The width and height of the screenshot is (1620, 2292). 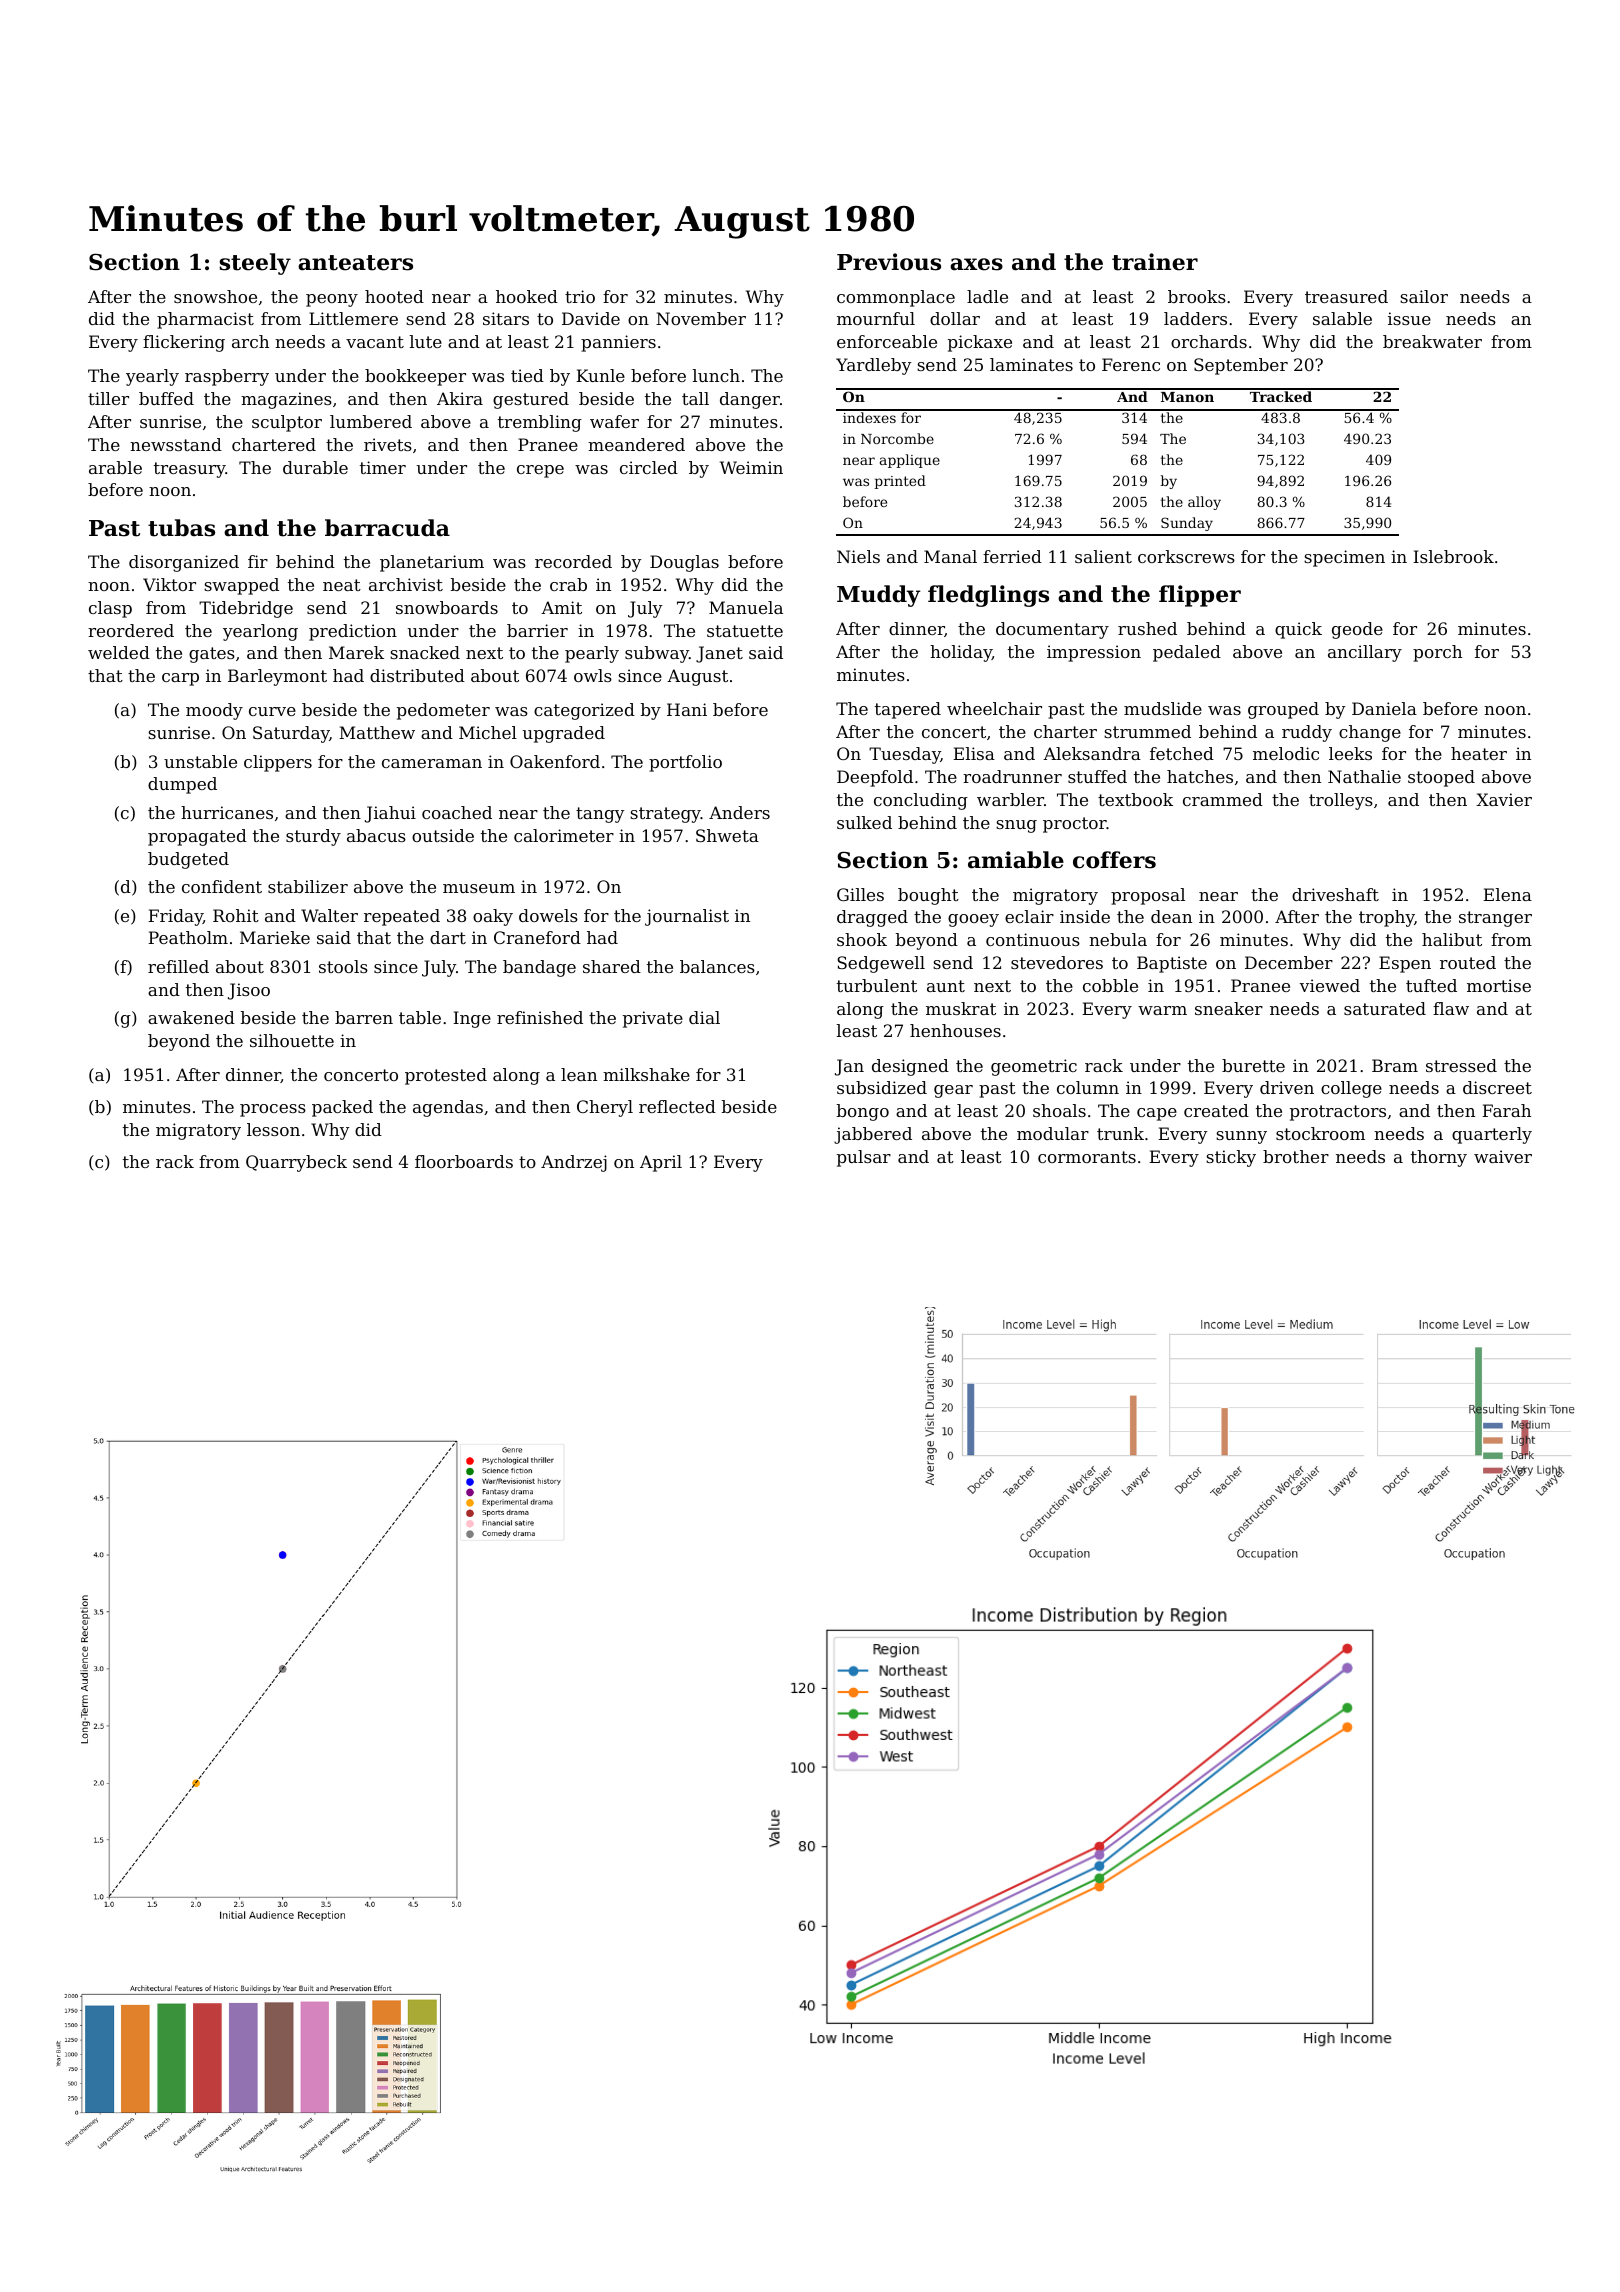 I want to click on shared, so click(x=612, y=966).
